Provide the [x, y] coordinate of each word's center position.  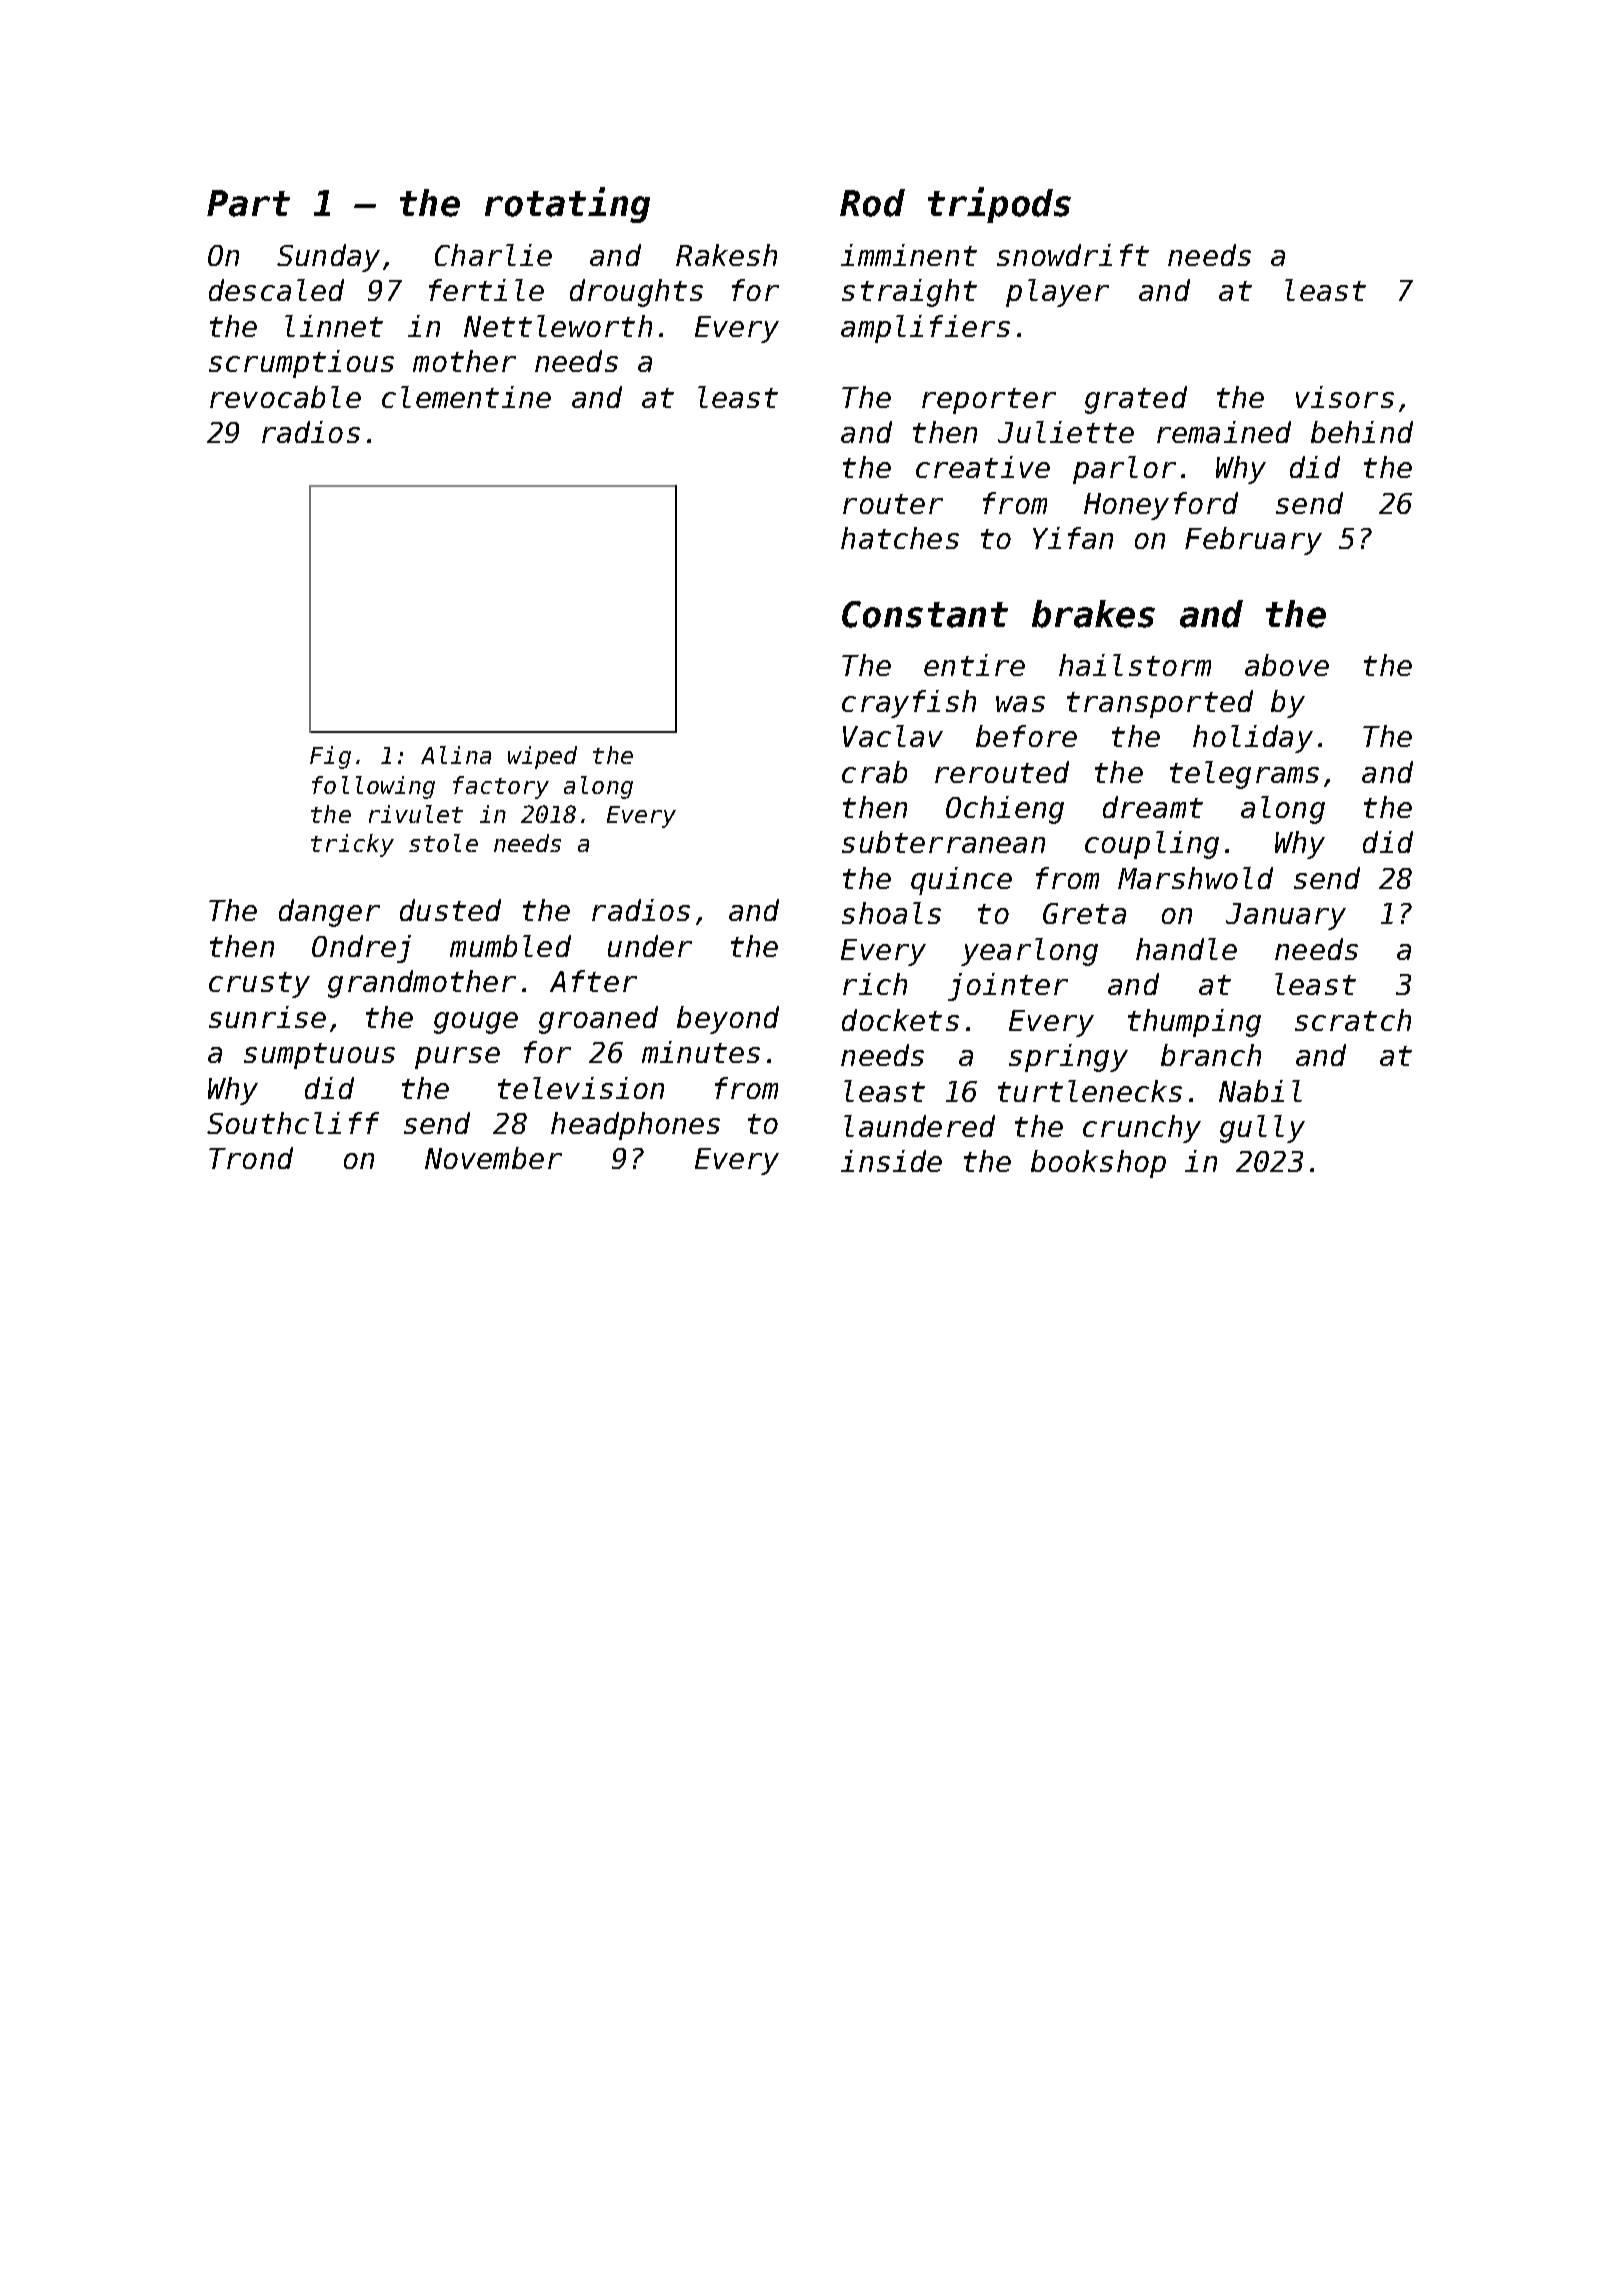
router [893, 504]
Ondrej [361, 949]
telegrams [1244, 775]
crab [874, 772]
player [1057, 293]
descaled [276, 290]
